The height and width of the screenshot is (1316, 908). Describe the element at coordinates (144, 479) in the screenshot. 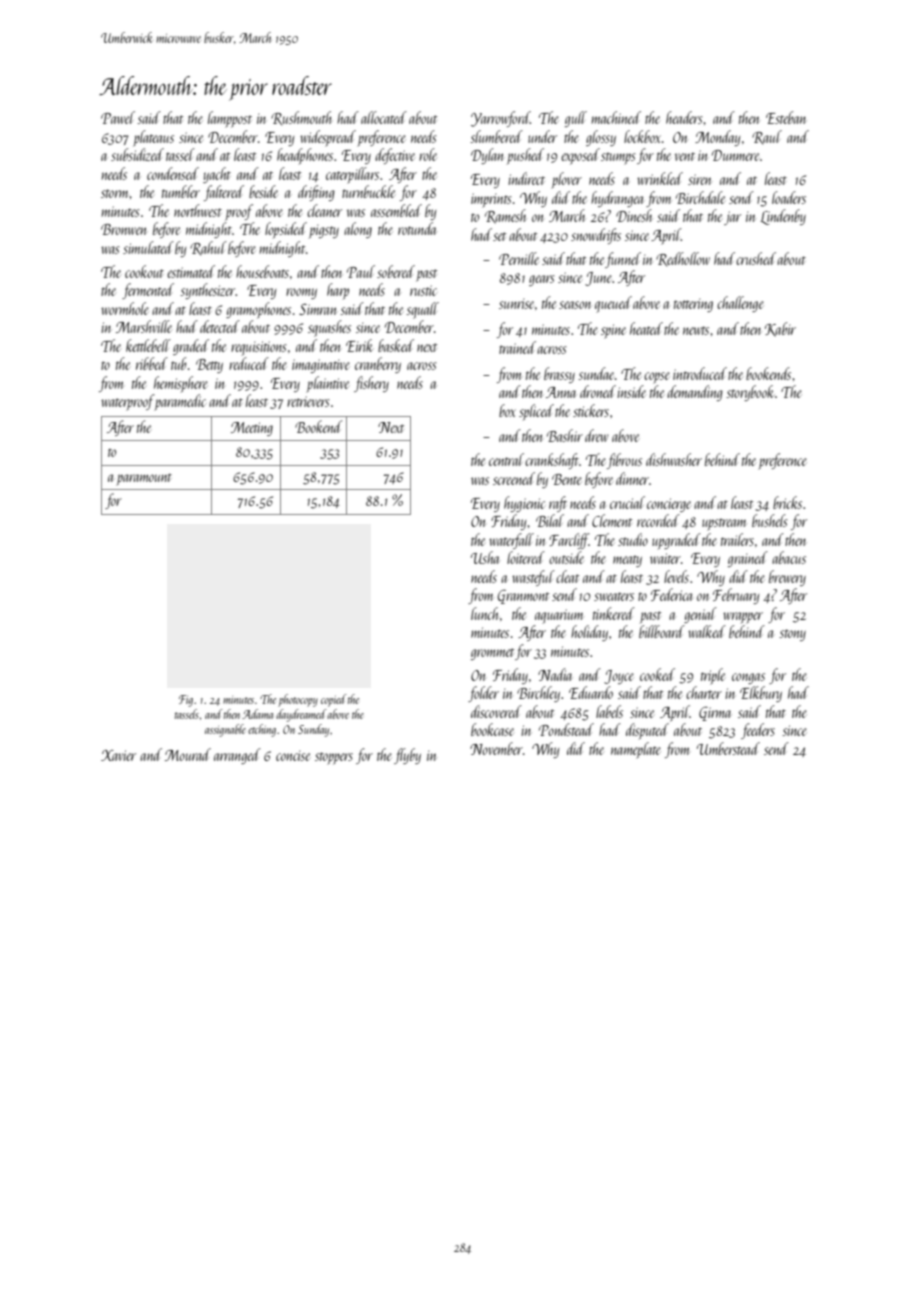

I see `paramount` at that location.
